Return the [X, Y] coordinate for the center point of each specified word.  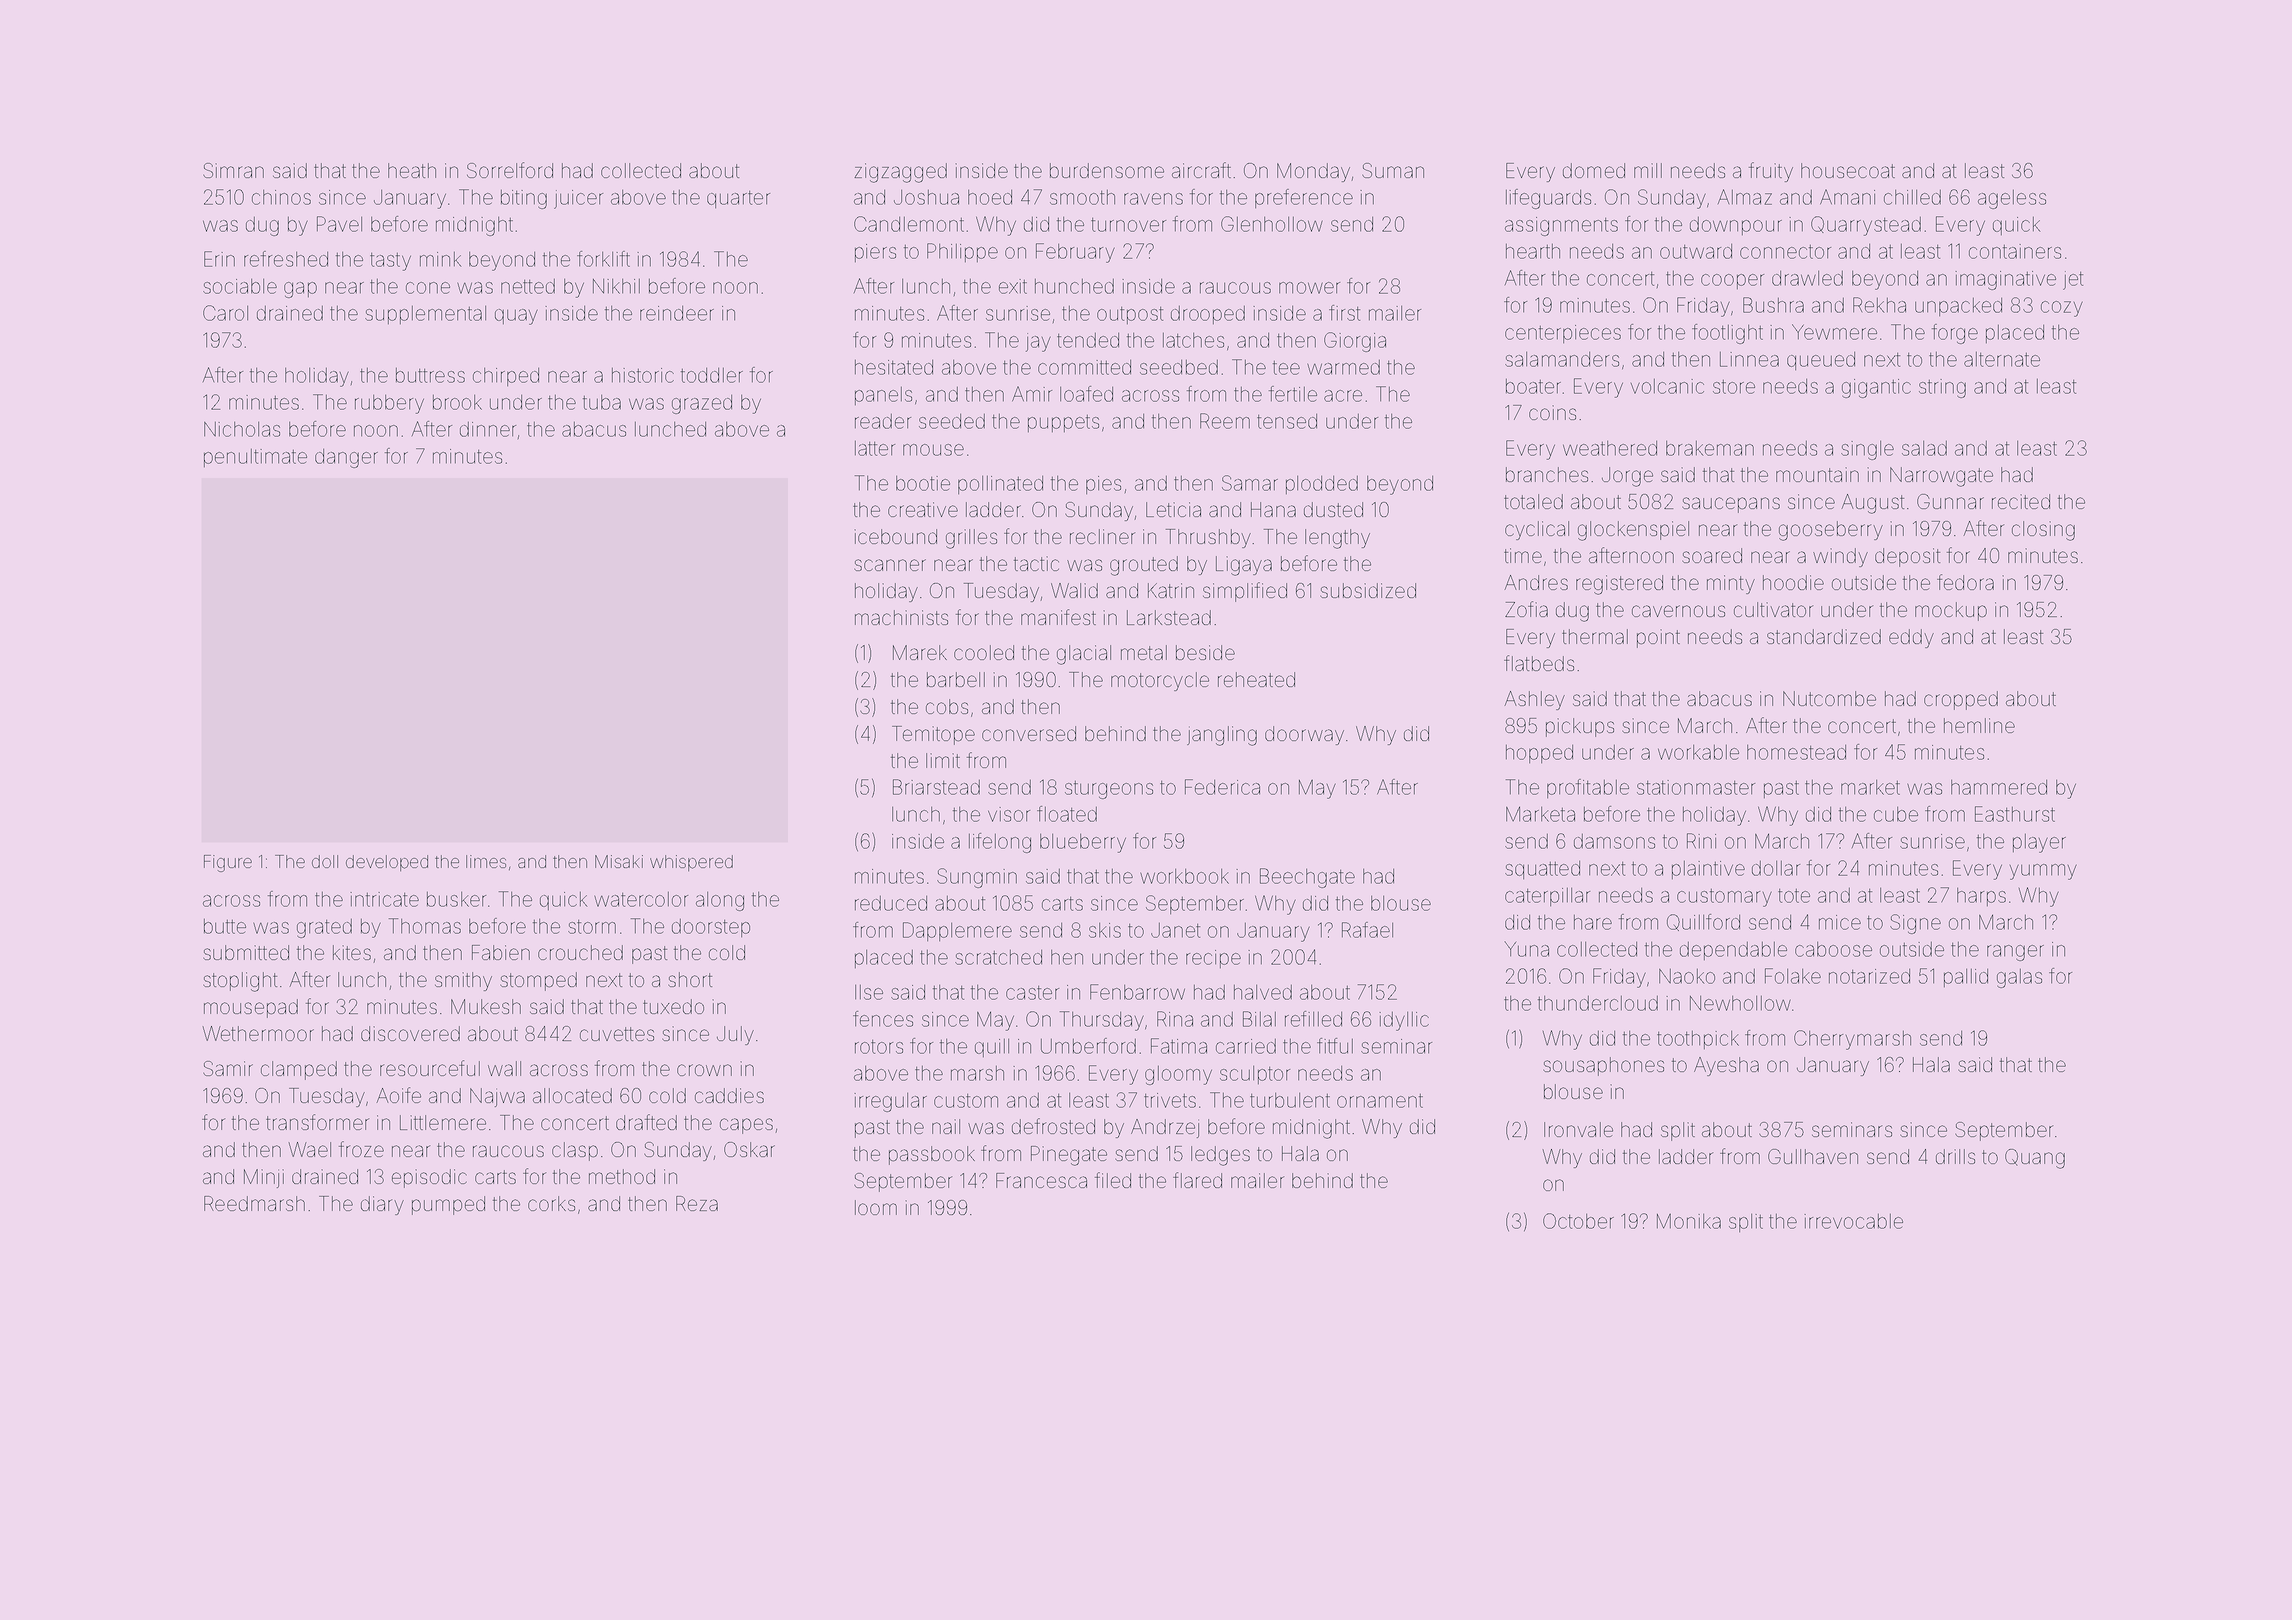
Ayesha [1726, 1066]
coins [1552, 412]
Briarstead [936, 787]
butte [225, 926]
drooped [1208, 315]
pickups [1580, 727]
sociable [240, 286]
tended [1088, 340]
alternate [2002, 359]
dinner [488, 429]
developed [387, 863]
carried [1246, 1046]
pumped [448, 1205]
